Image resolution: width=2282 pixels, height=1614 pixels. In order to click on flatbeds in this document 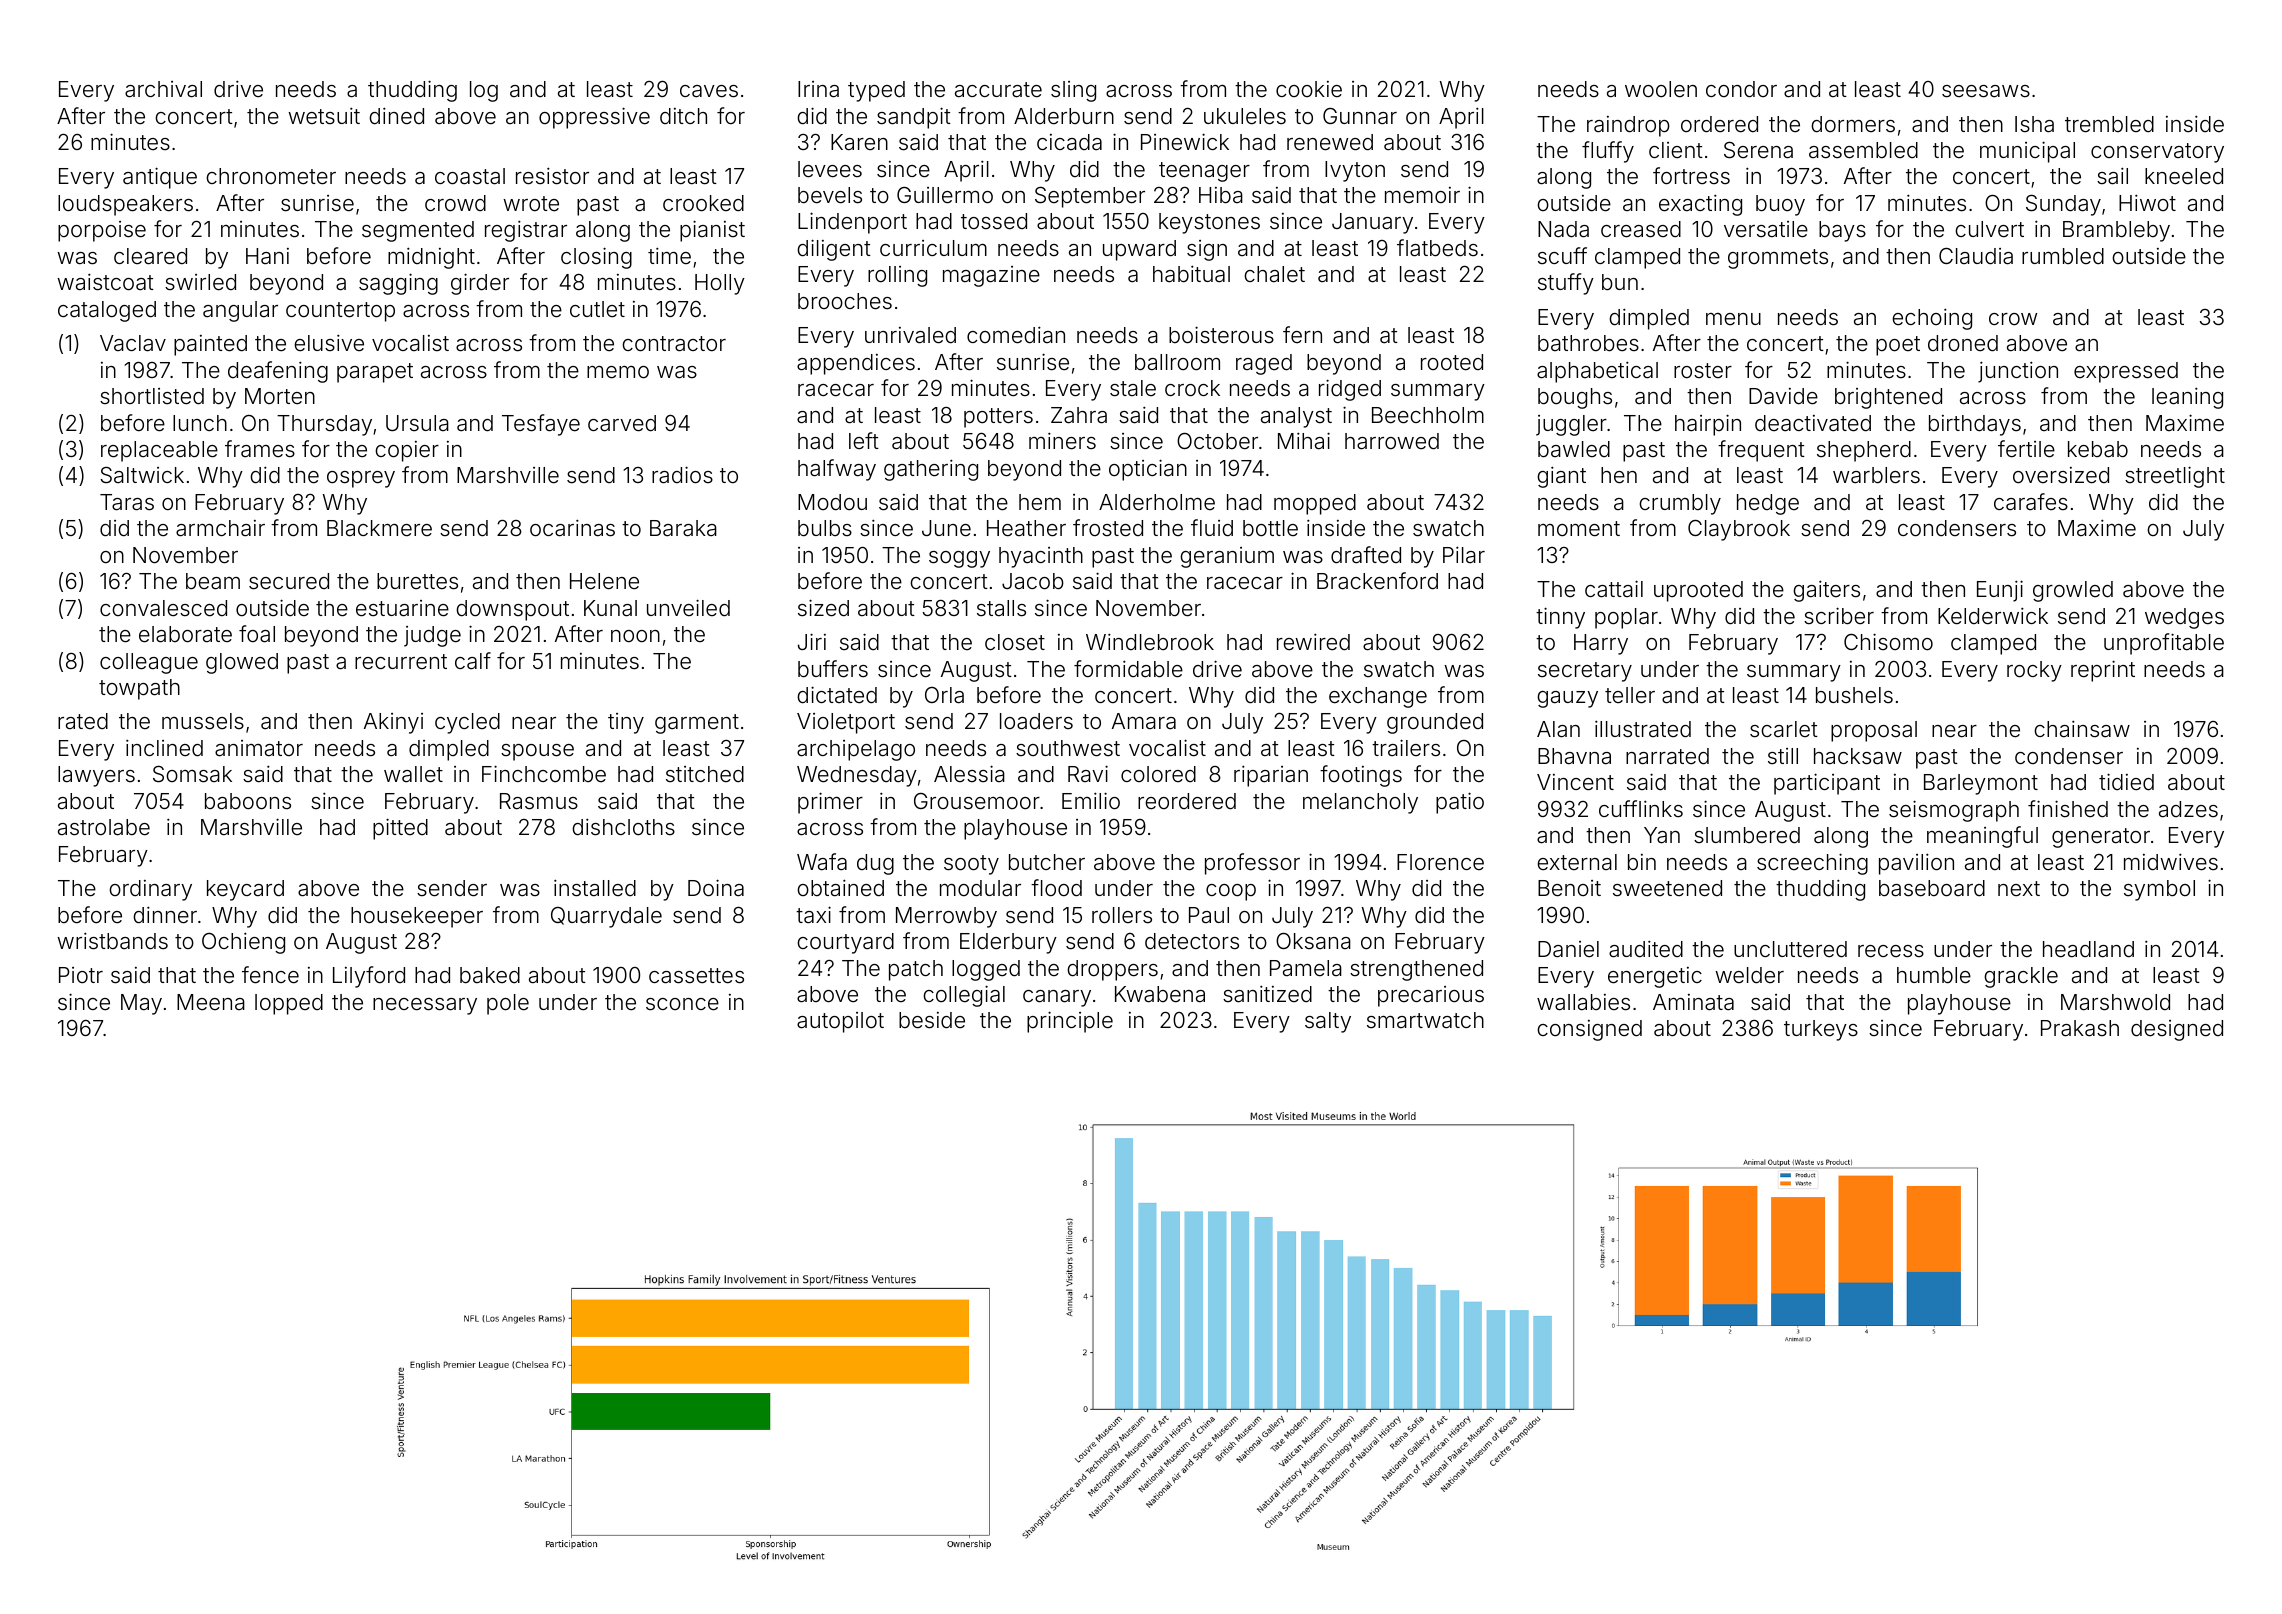, I will do `click(1437, 248)`.
